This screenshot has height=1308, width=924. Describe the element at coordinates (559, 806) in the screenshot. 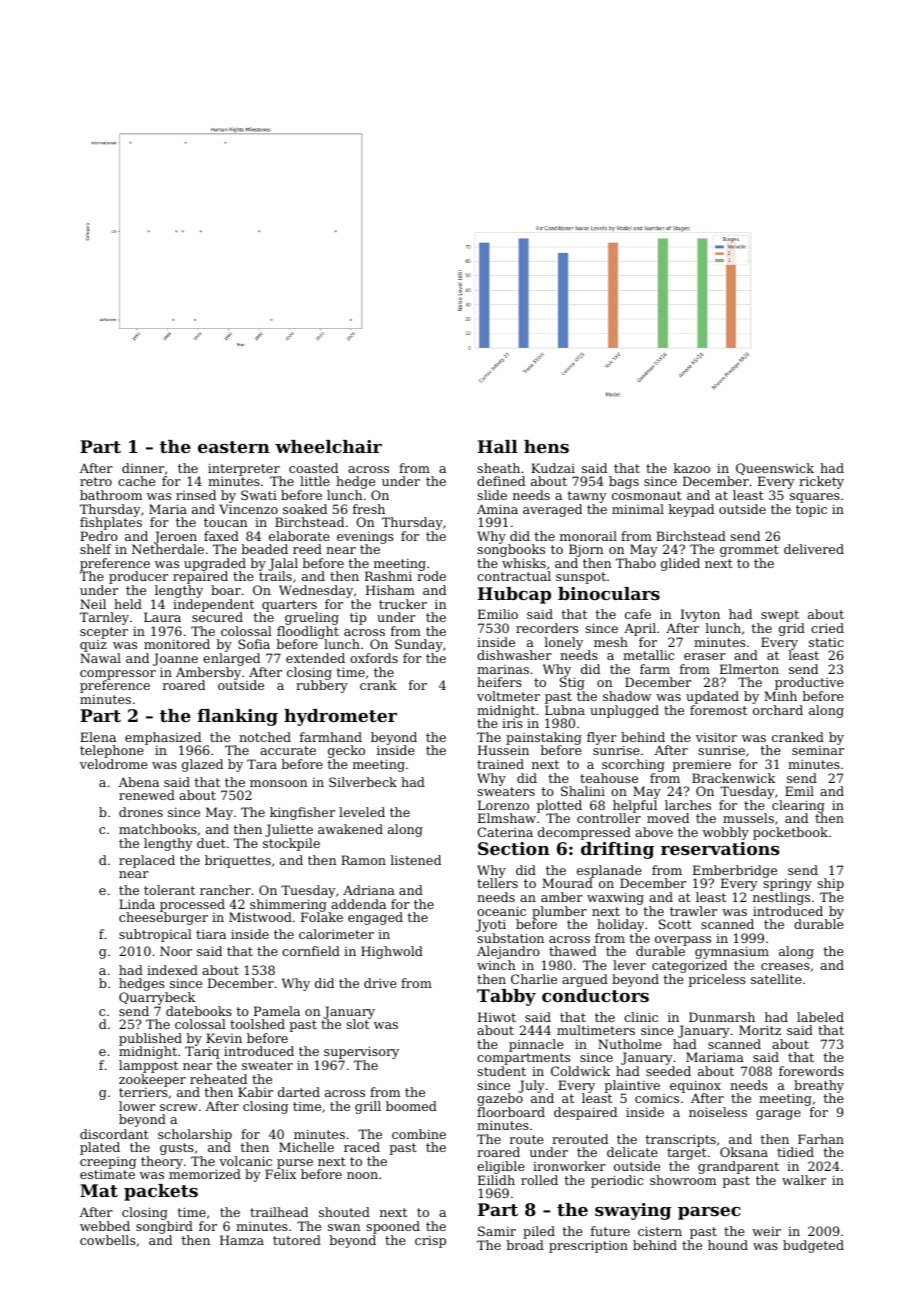

I see `plotted` at that location.
